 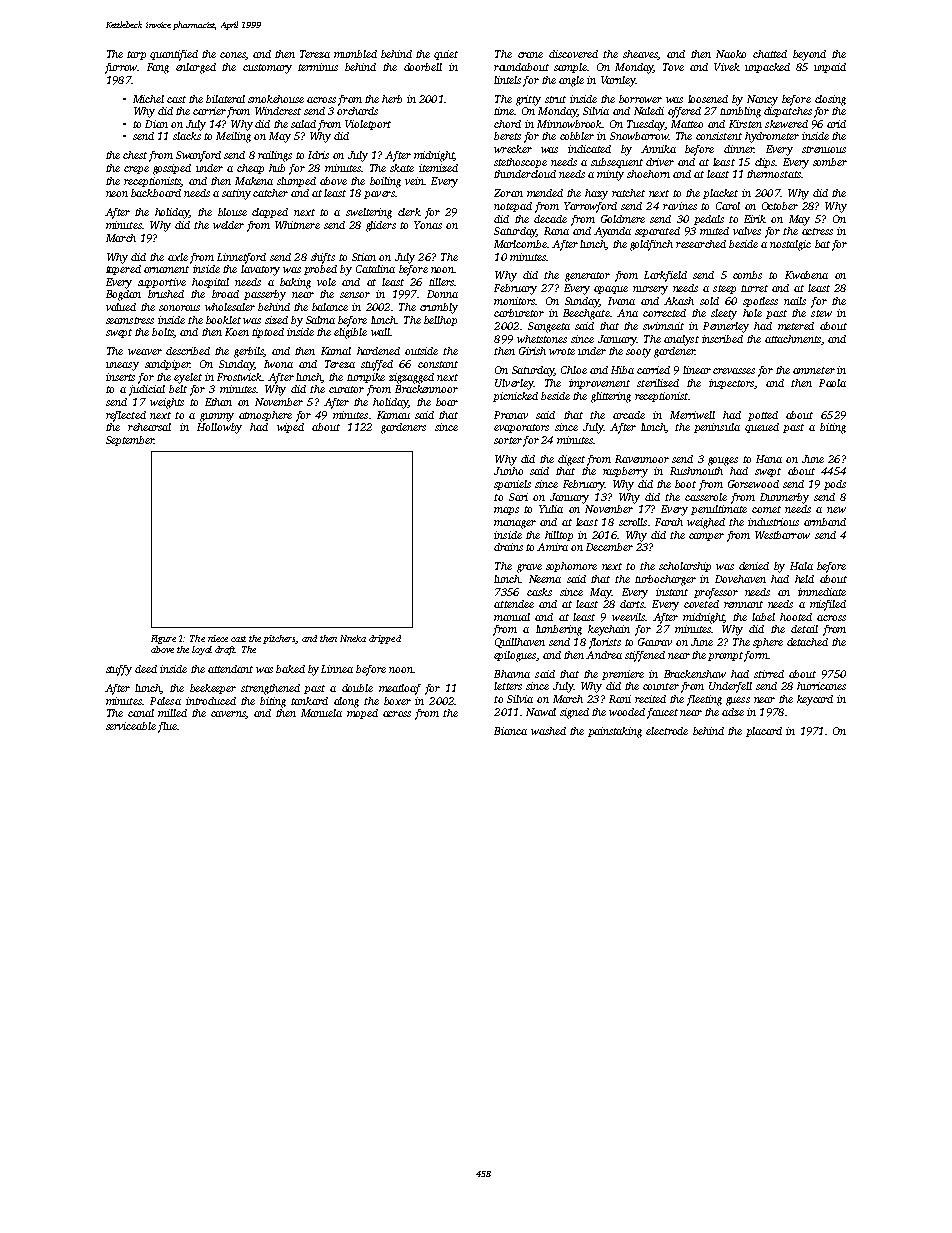 I want to click on Whitmere, so click(x=297, y=225).
